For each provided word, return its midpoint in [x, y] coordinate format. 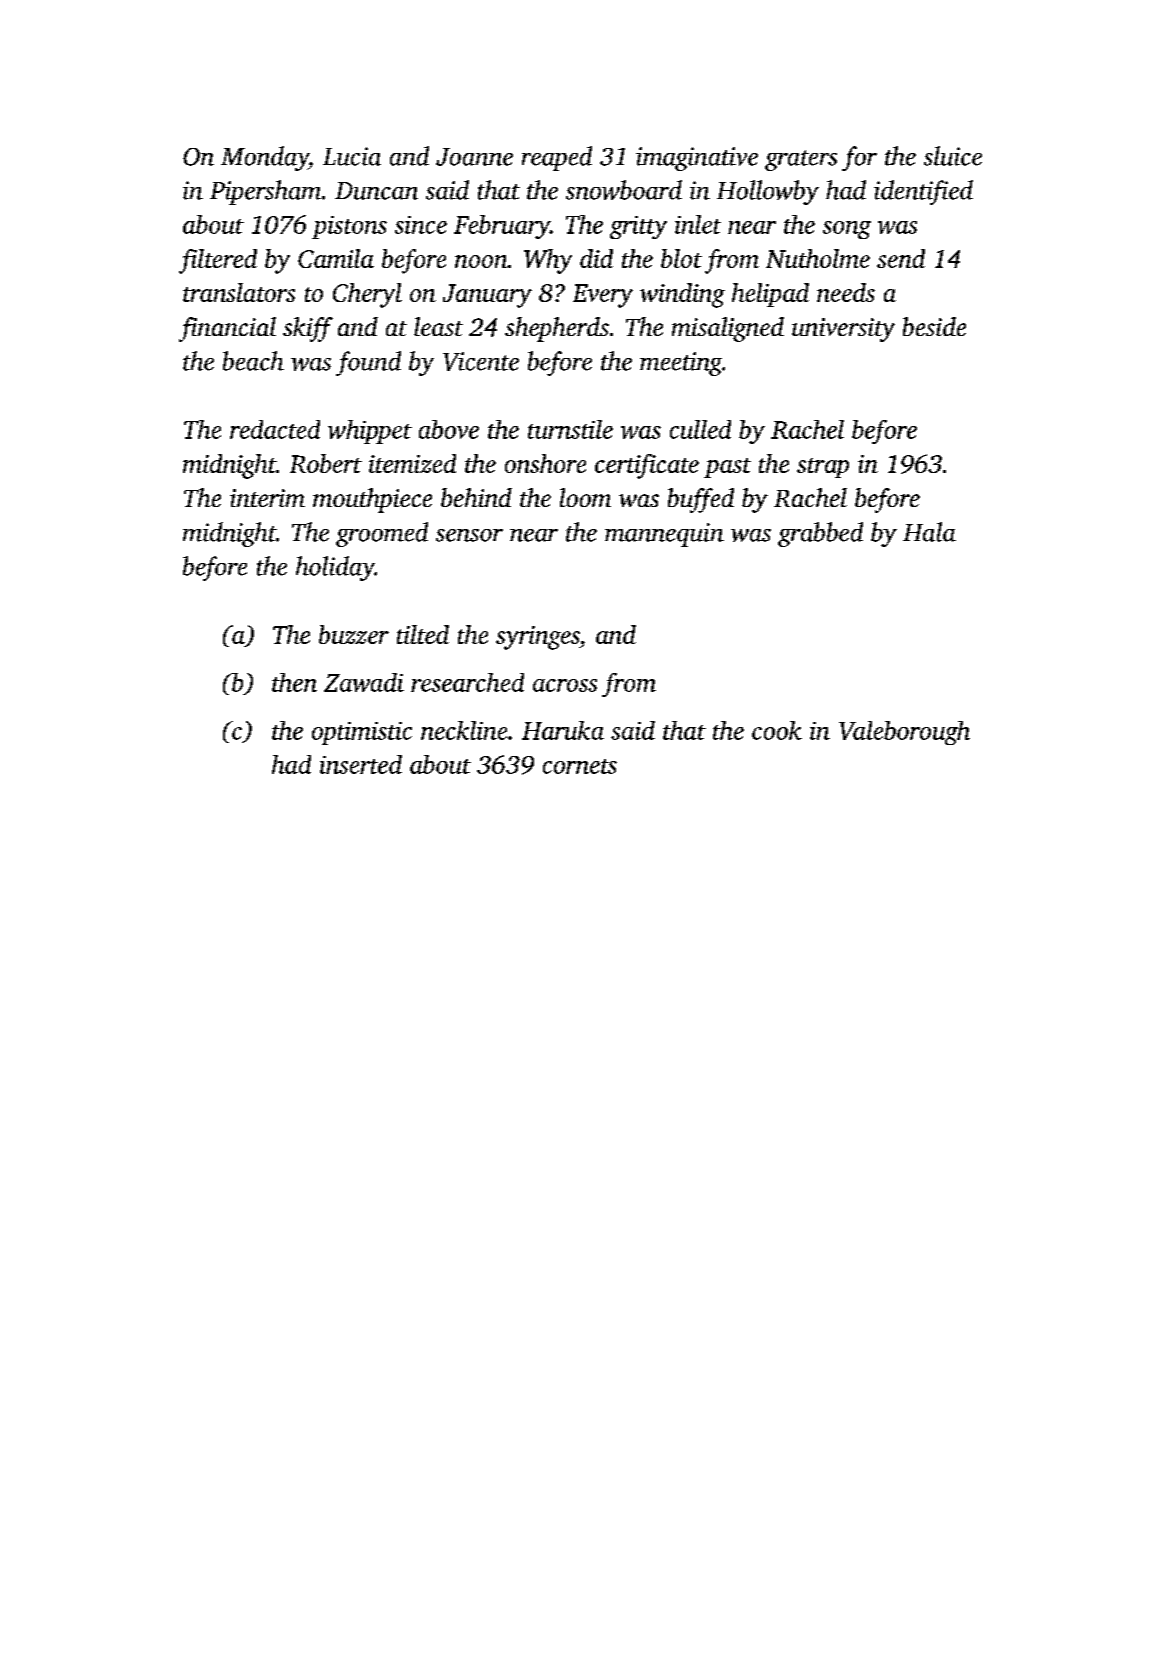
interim [267, 498]
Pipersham [265, 192]
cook [777, 730]
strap [823, 468]
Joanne [474, 157]
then [294, 682]
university [843, 330]
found [368, 363]
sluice [953, 156]
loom [585, 497]
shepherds [557, 329]
